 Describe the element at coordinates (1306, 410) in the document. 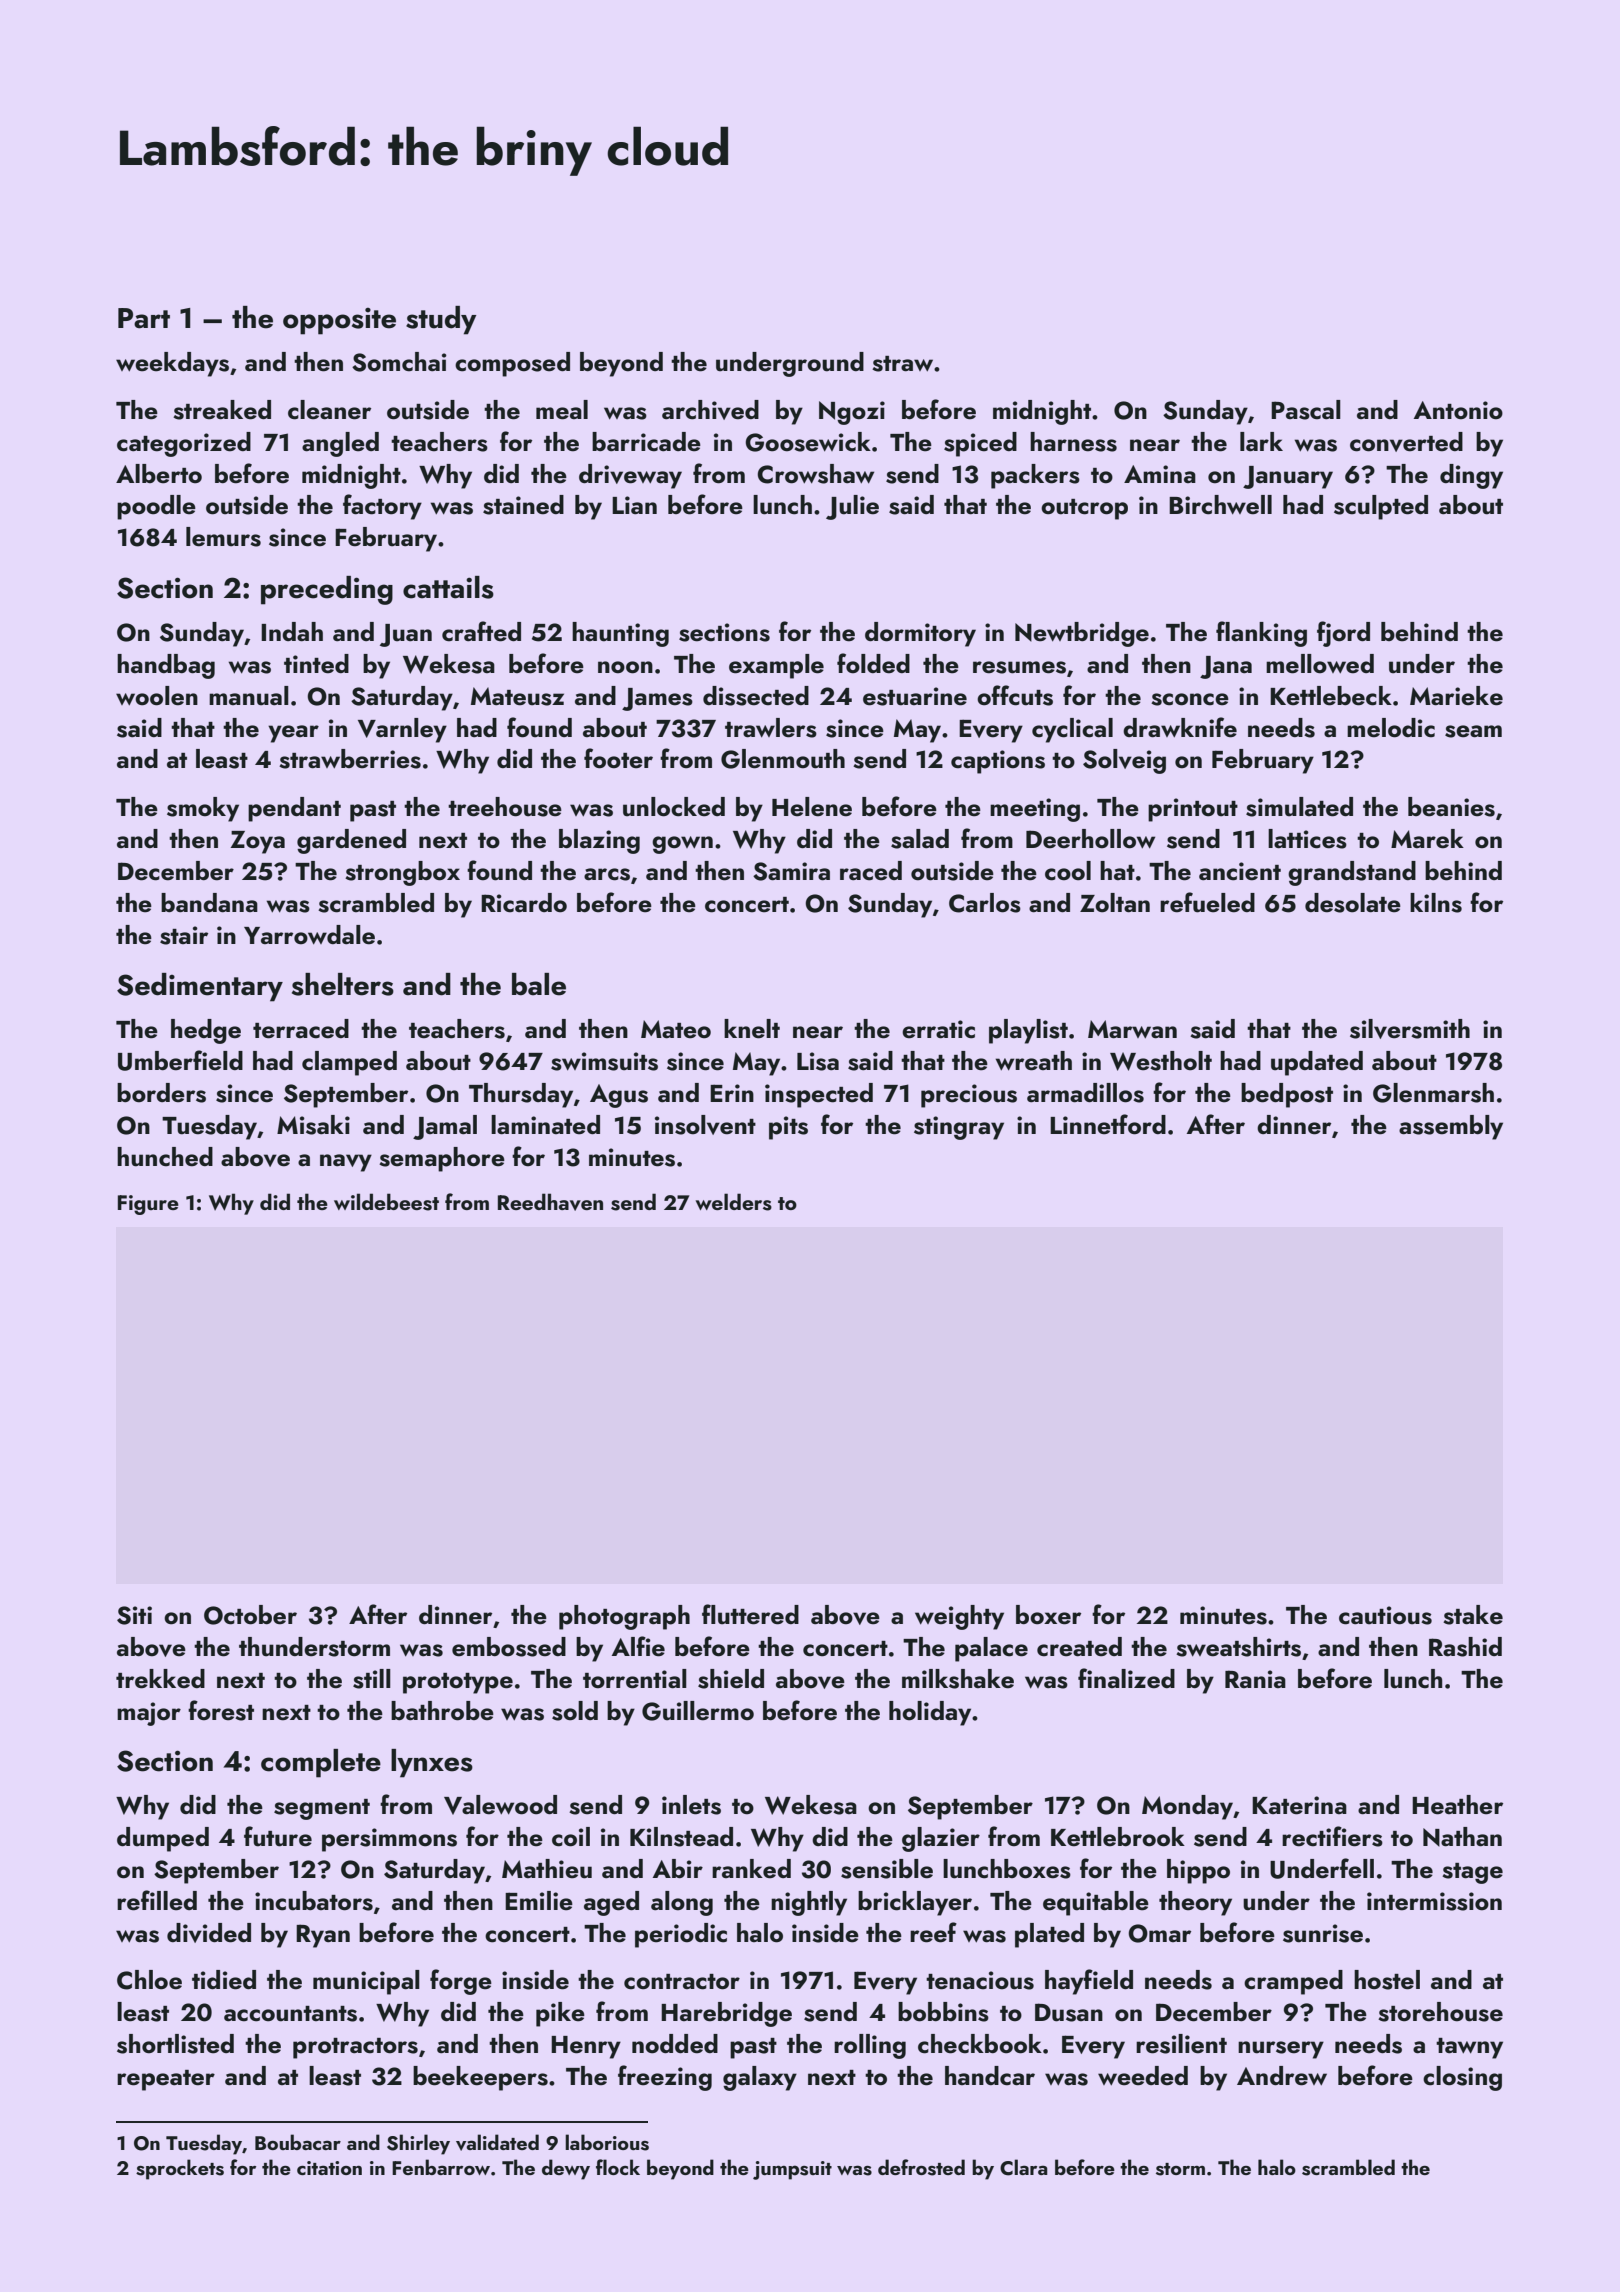

I see `Pascal` at that location.
